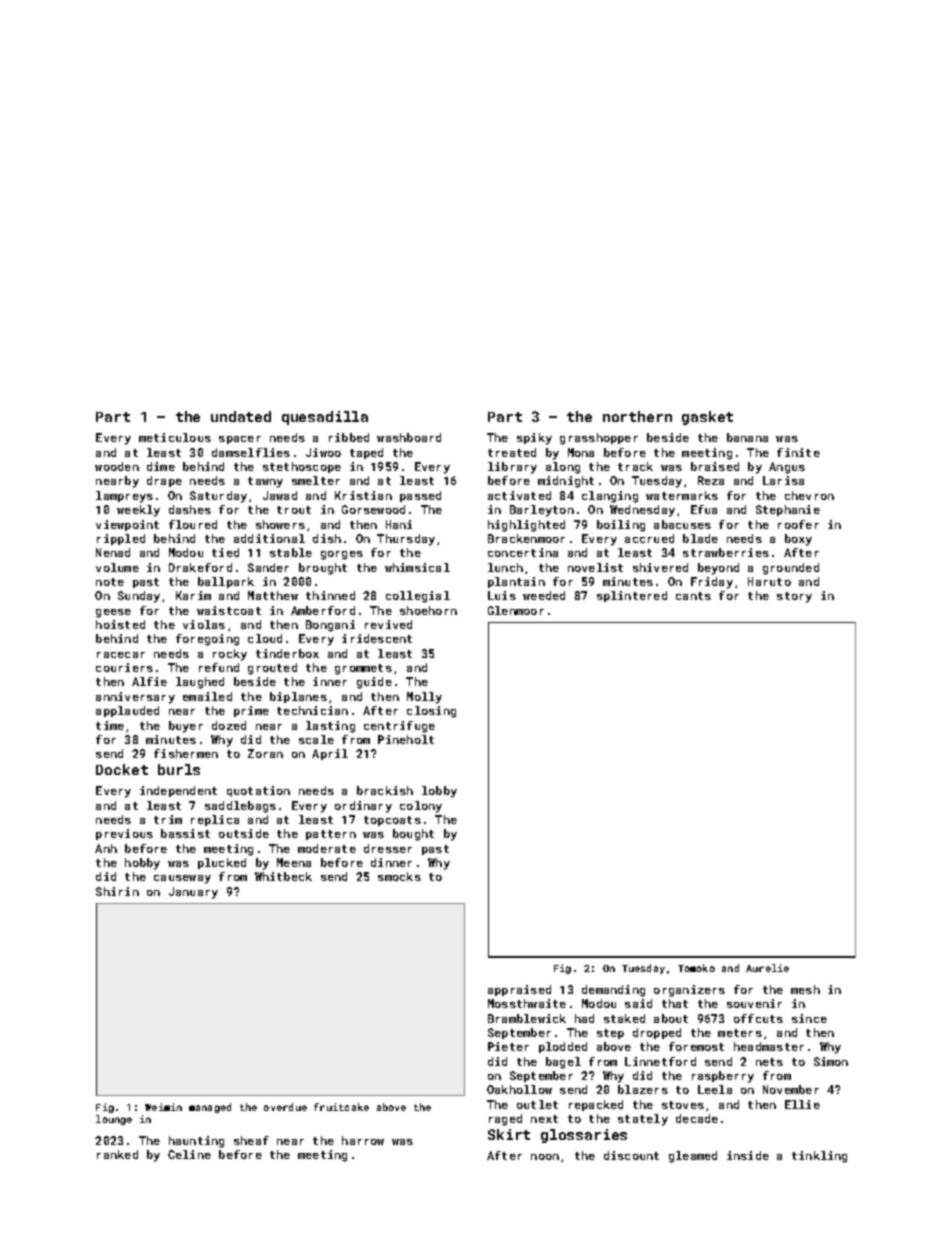  Describe the element at coordinates (127, 711) in the image. I see `applauded` at that location.
